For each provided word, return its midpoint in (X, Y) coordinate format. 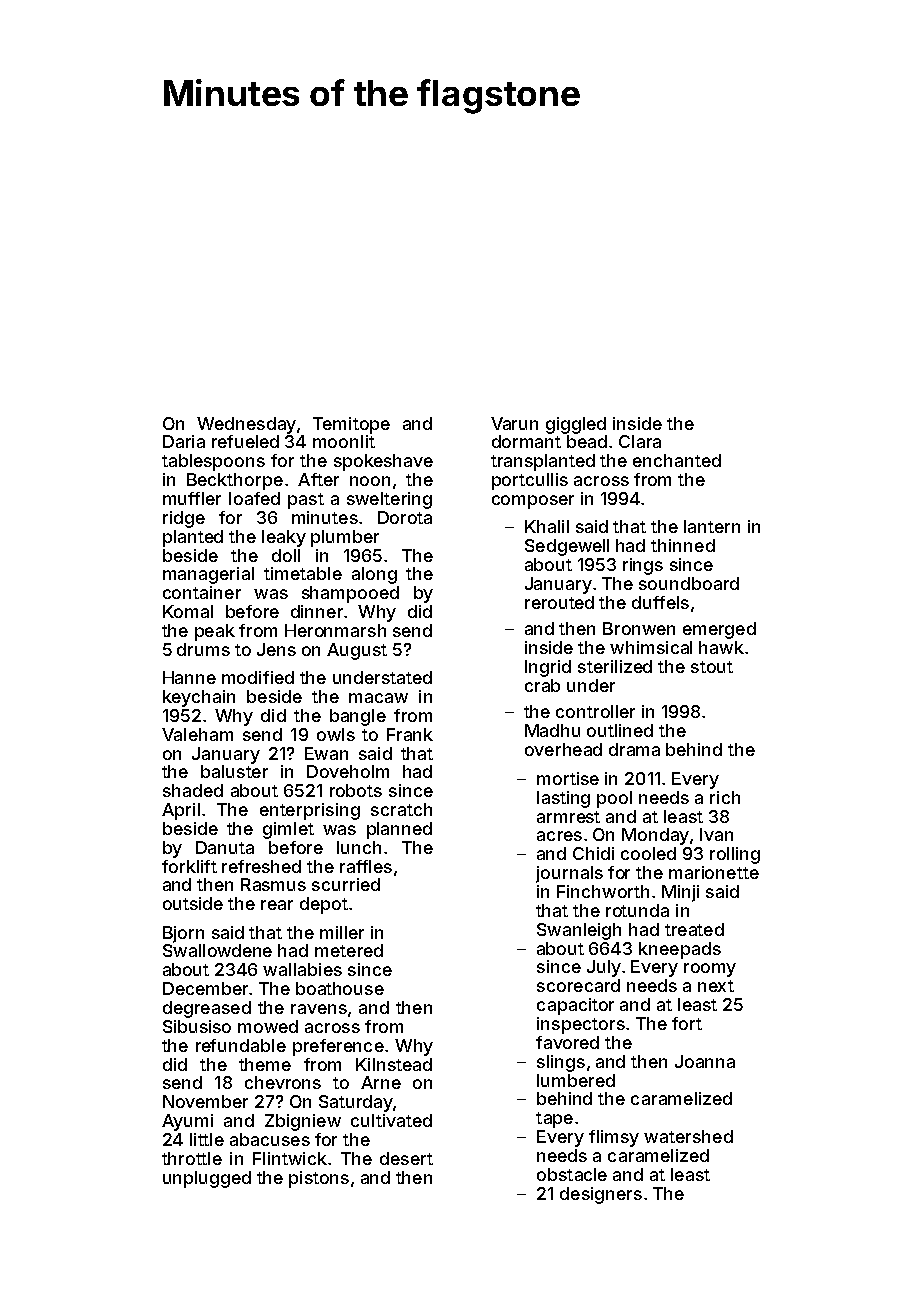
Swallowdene (217, 950)
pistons (319, 1179)
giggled (576, 425)
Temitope (351, 425)
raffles (366, 866)
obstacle (572, 1174)
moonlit (344, 441)
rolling (735, 855)
